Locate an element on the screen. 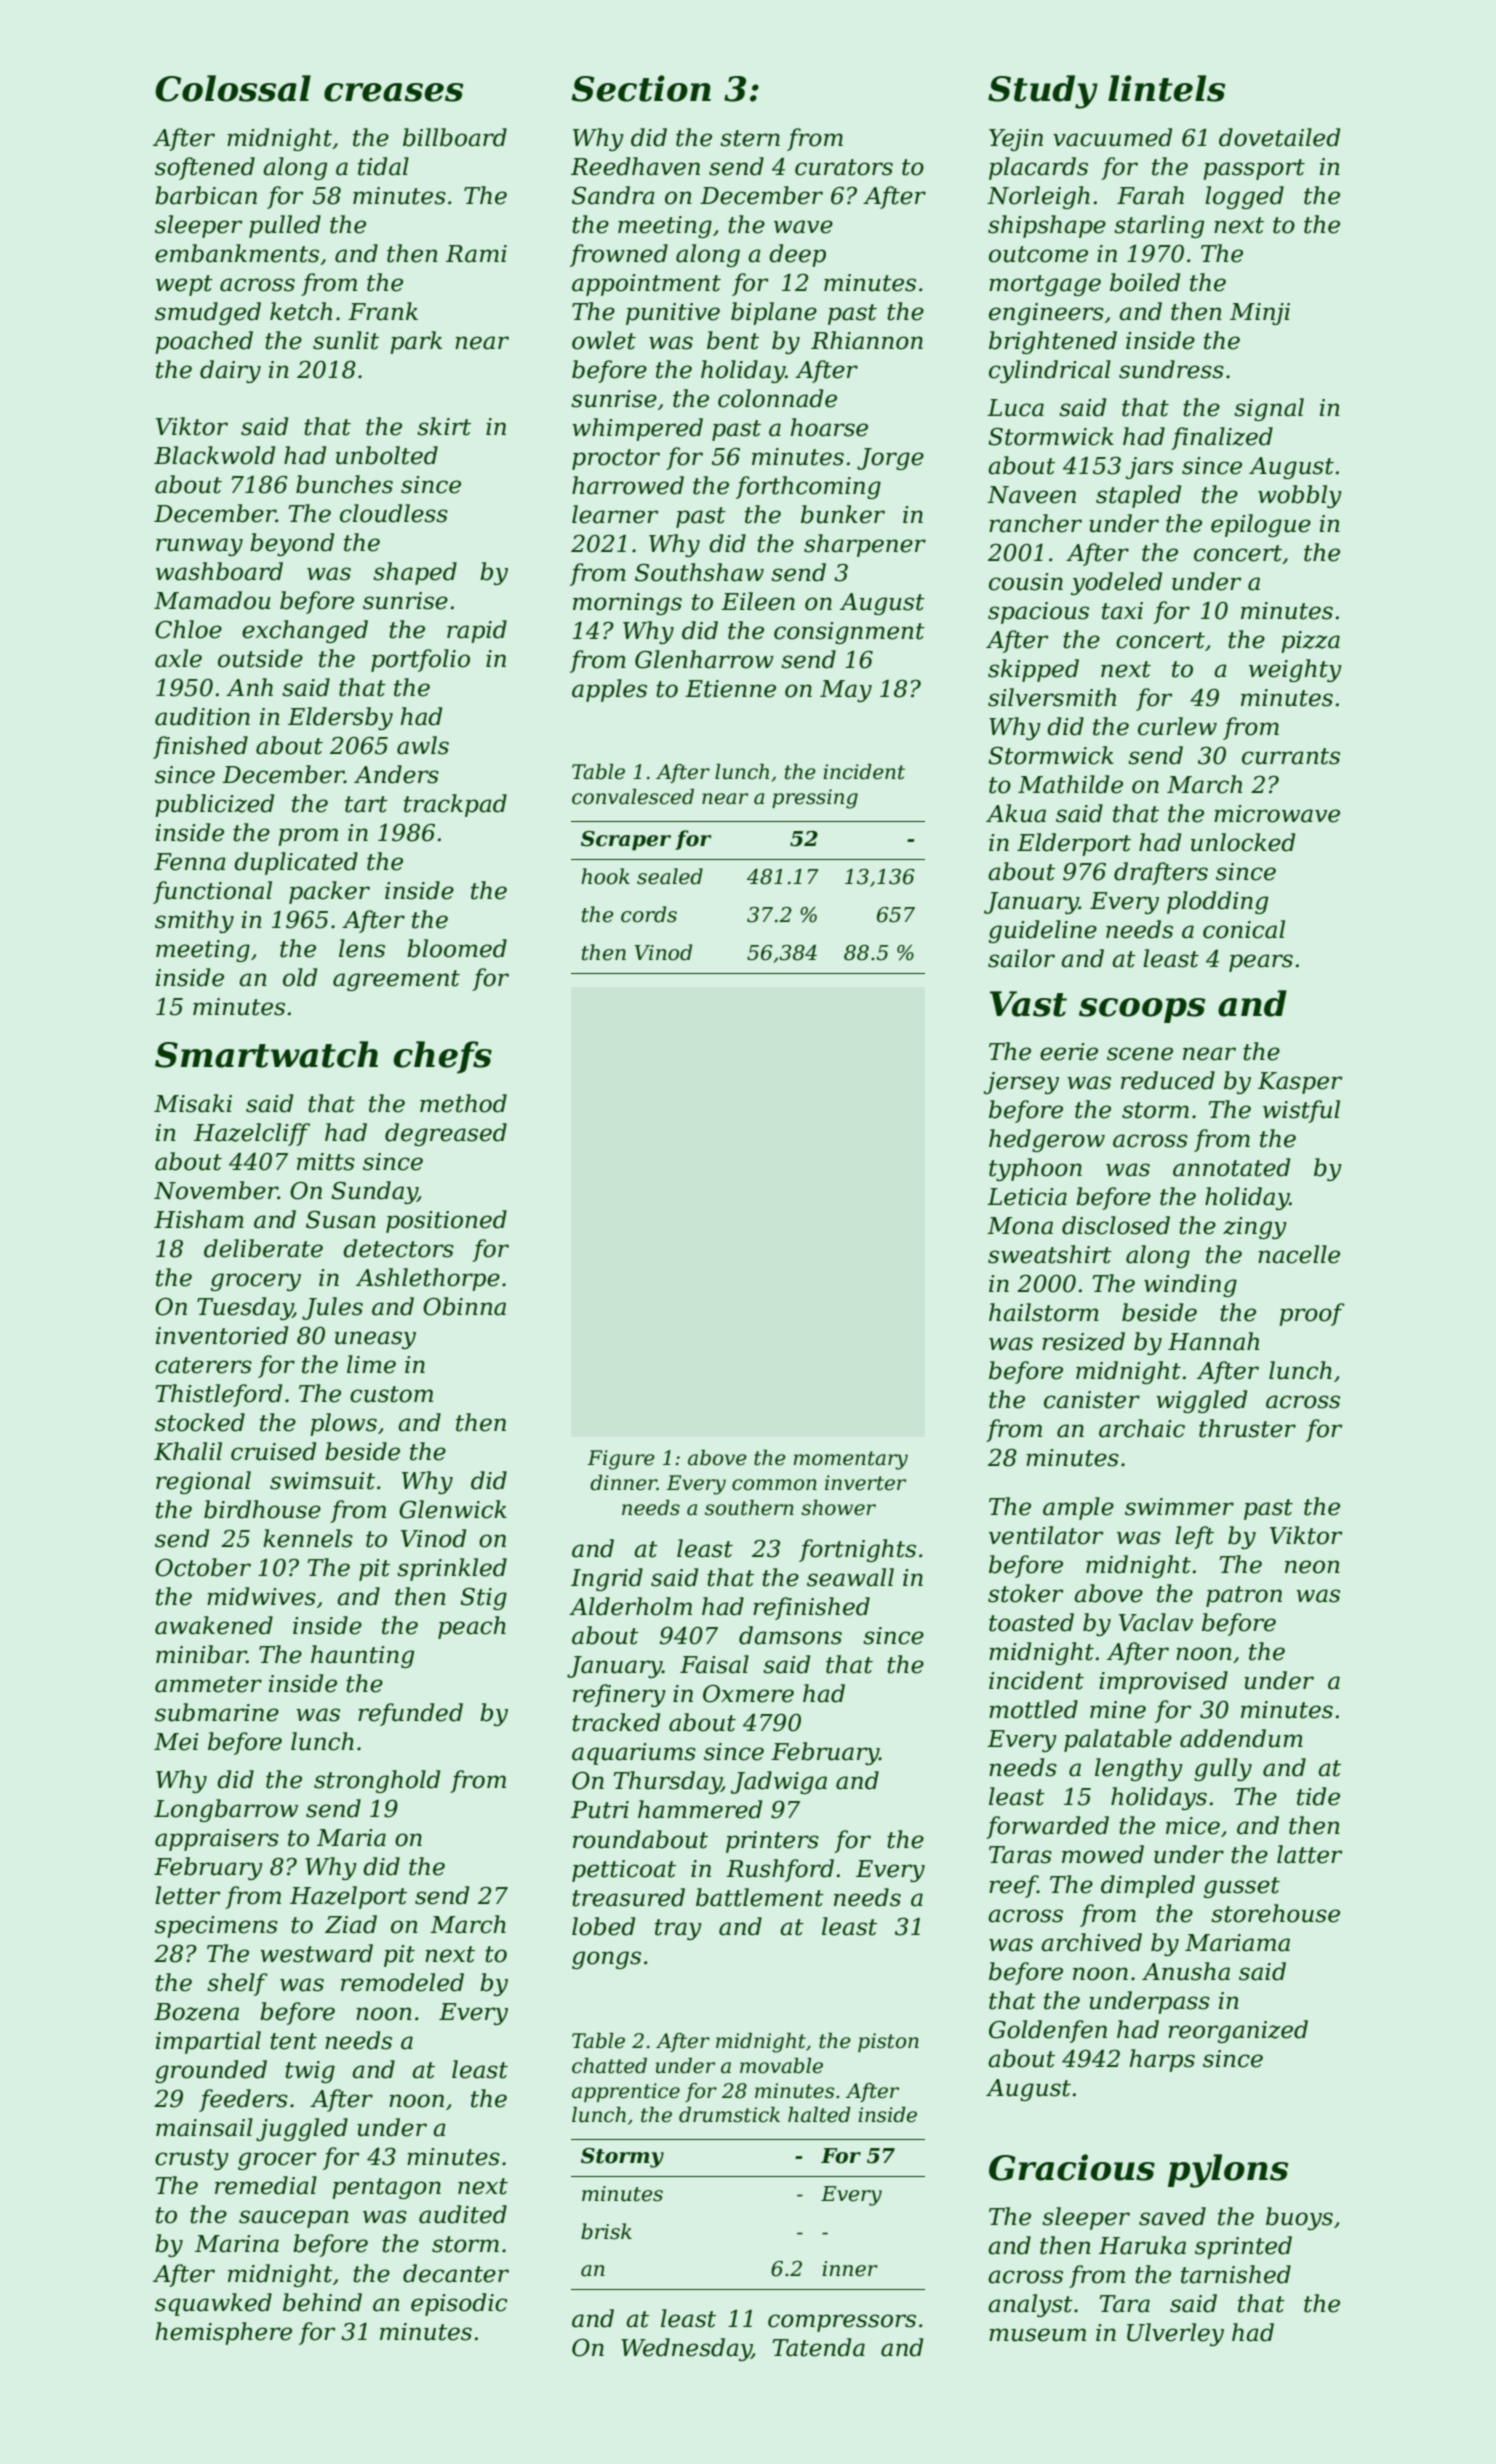  Rushford is located at coordinates (780, 1870).
